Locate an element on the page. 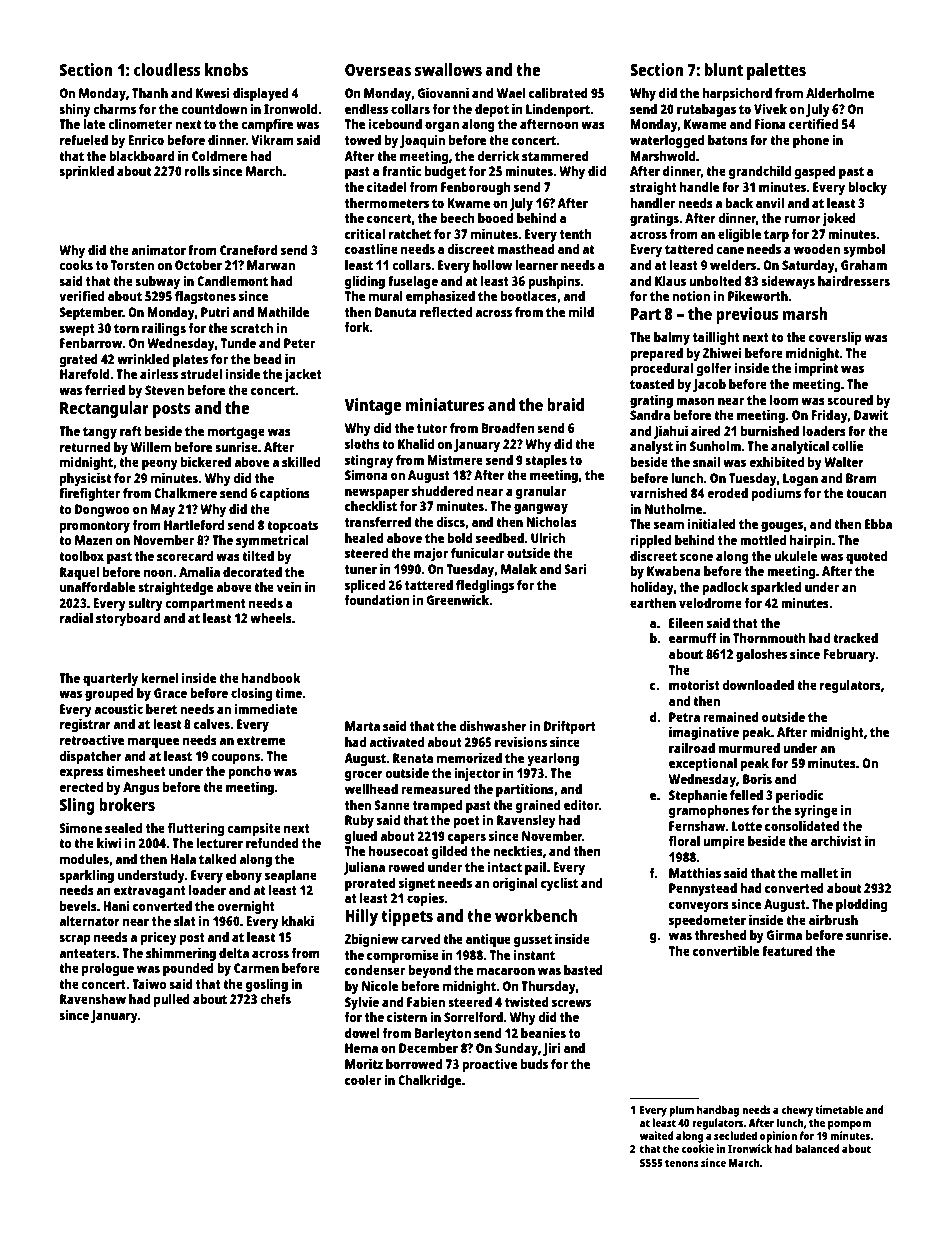 This image has height=1233, width=952. fork is located at coordinates (357, 327).
